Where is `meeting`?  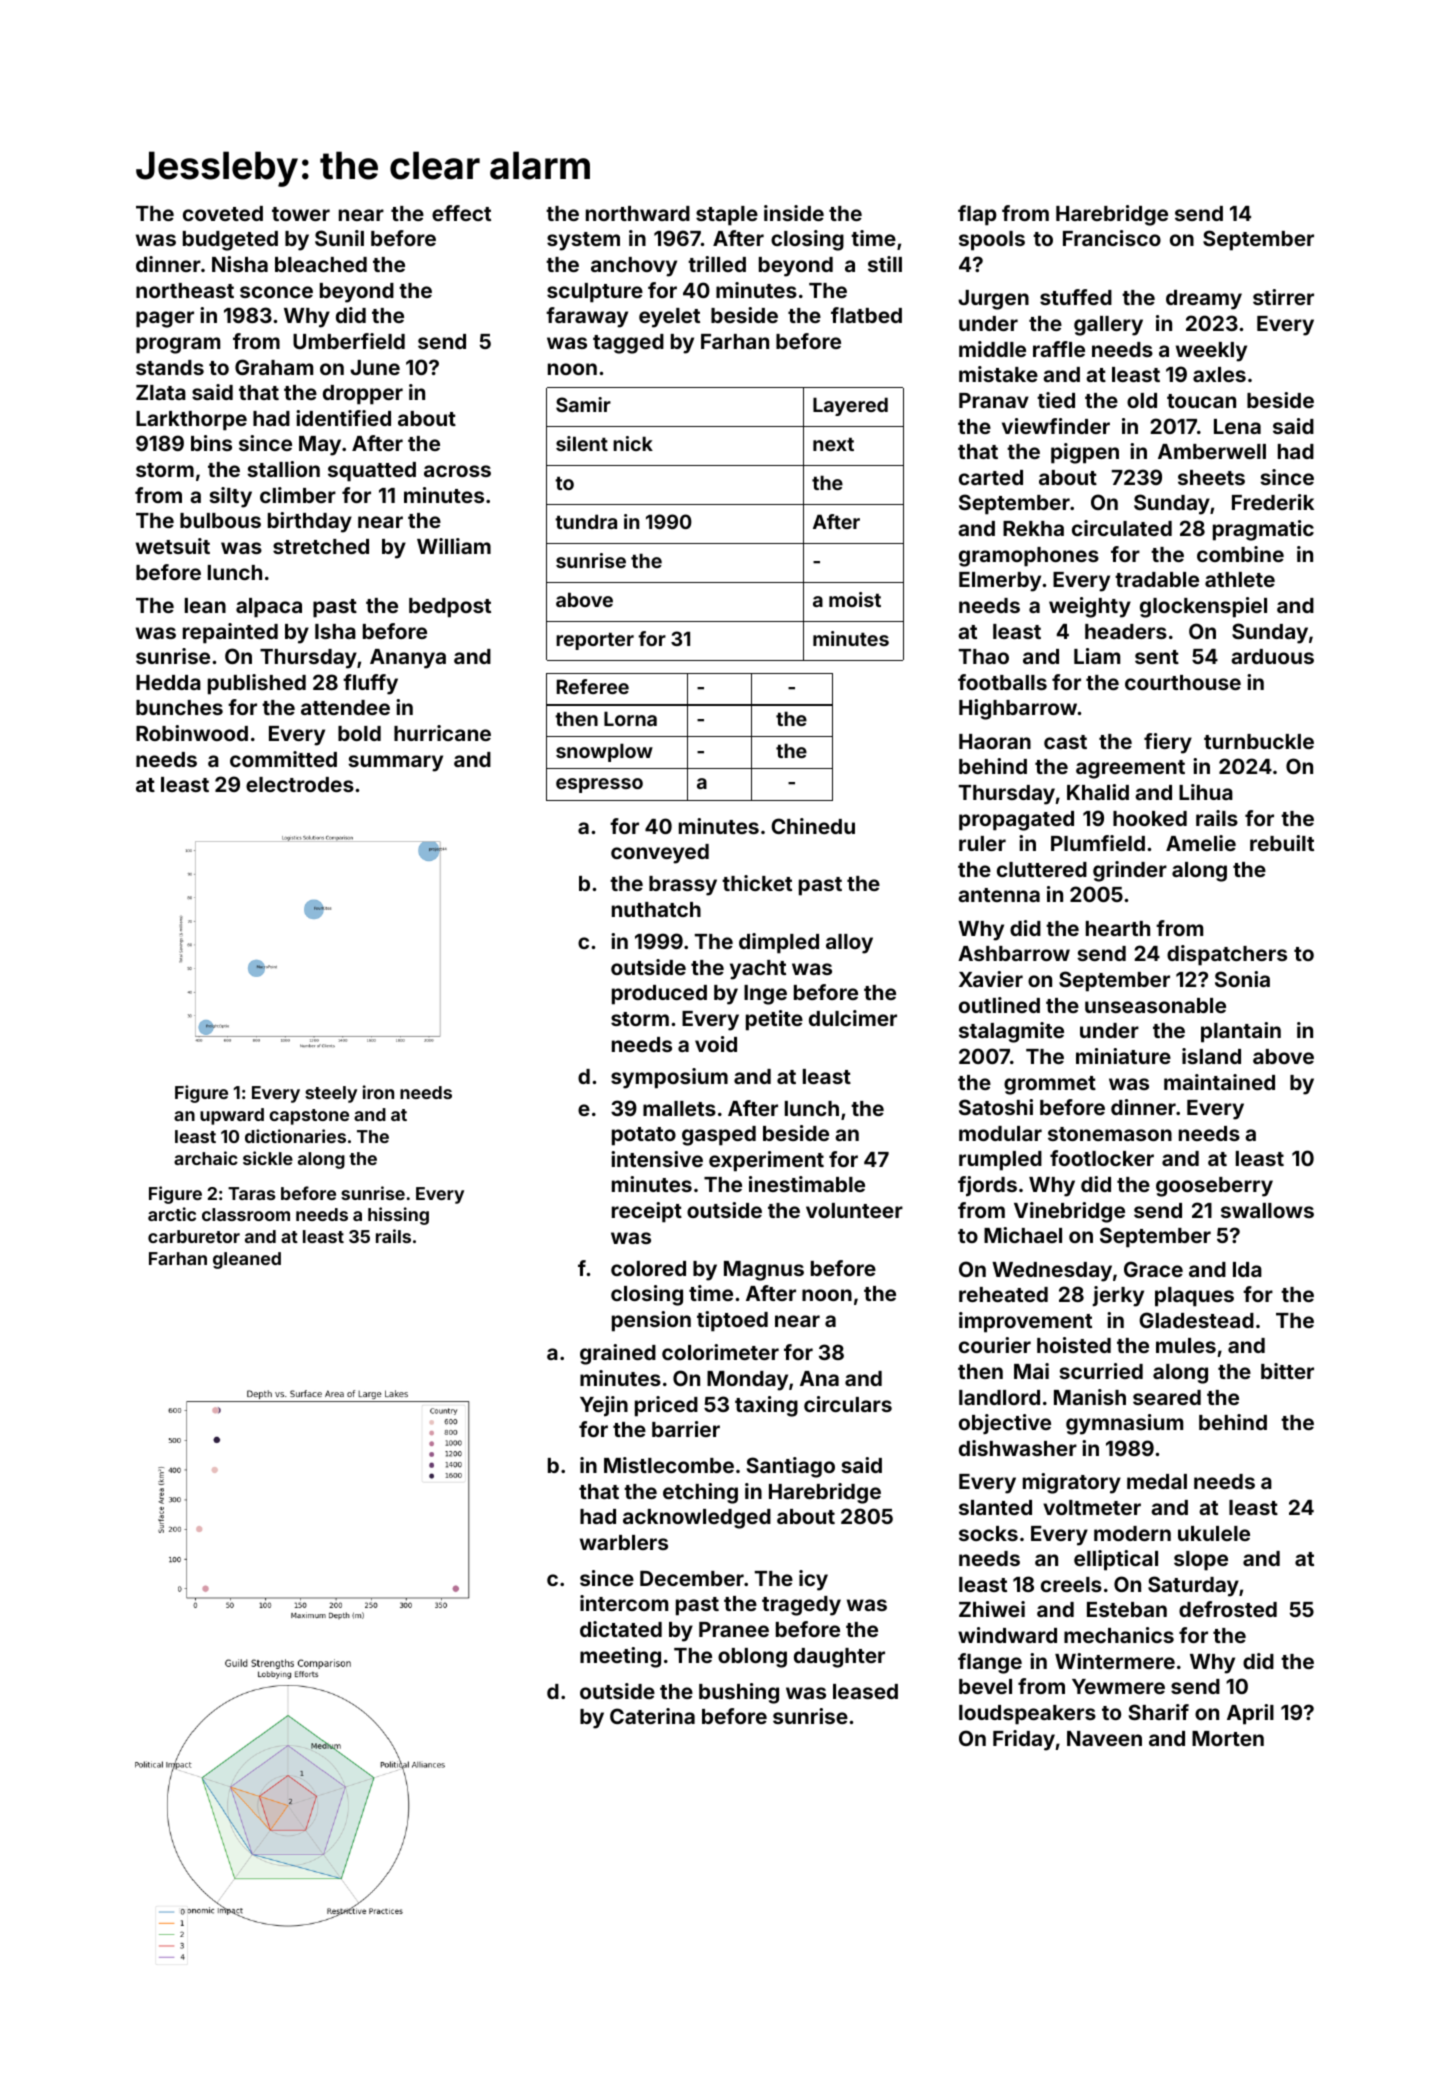 meeting is located at coordinates (620, 1657).
